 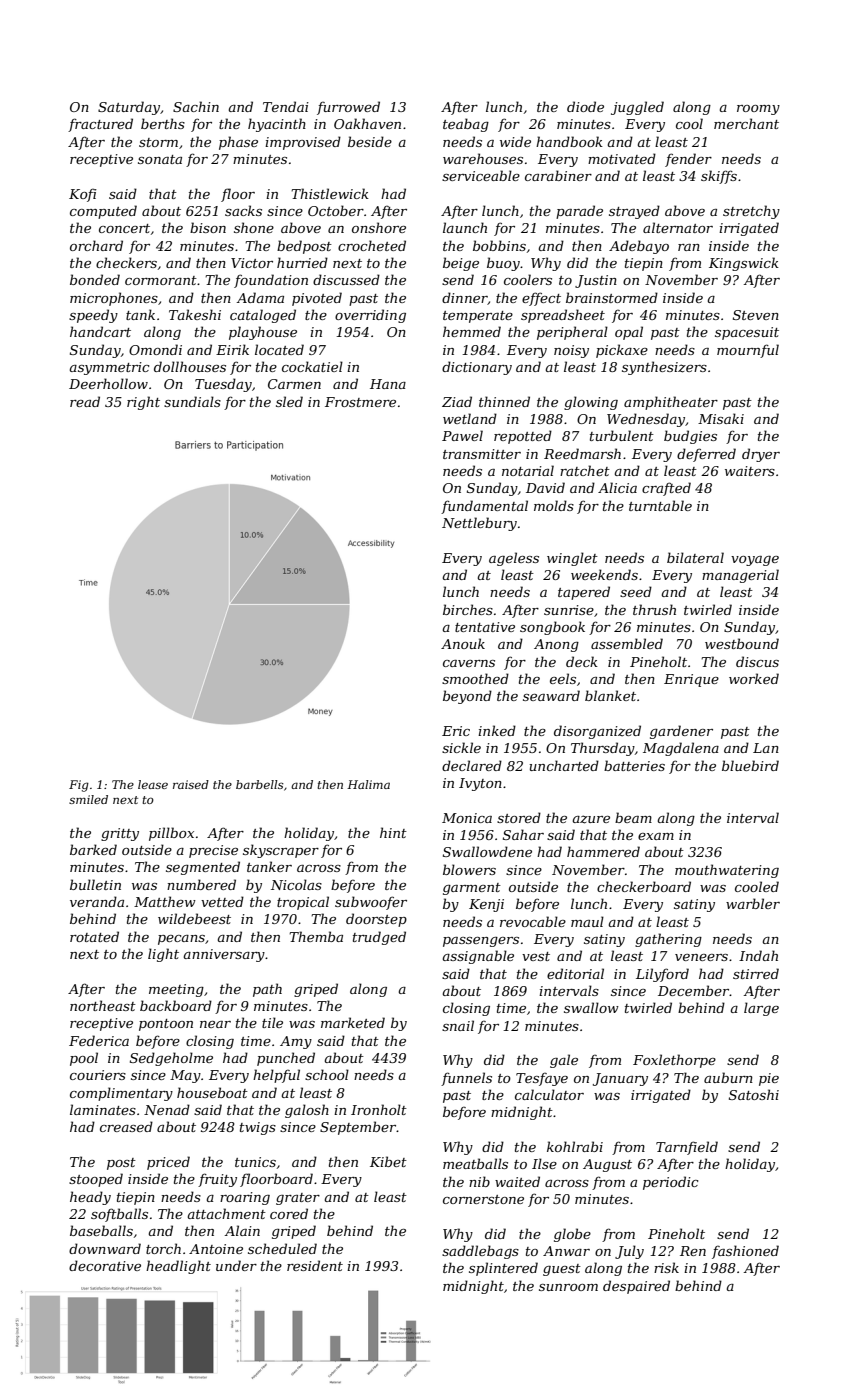 I want to click on assignable, so click(x=478, y=957).
